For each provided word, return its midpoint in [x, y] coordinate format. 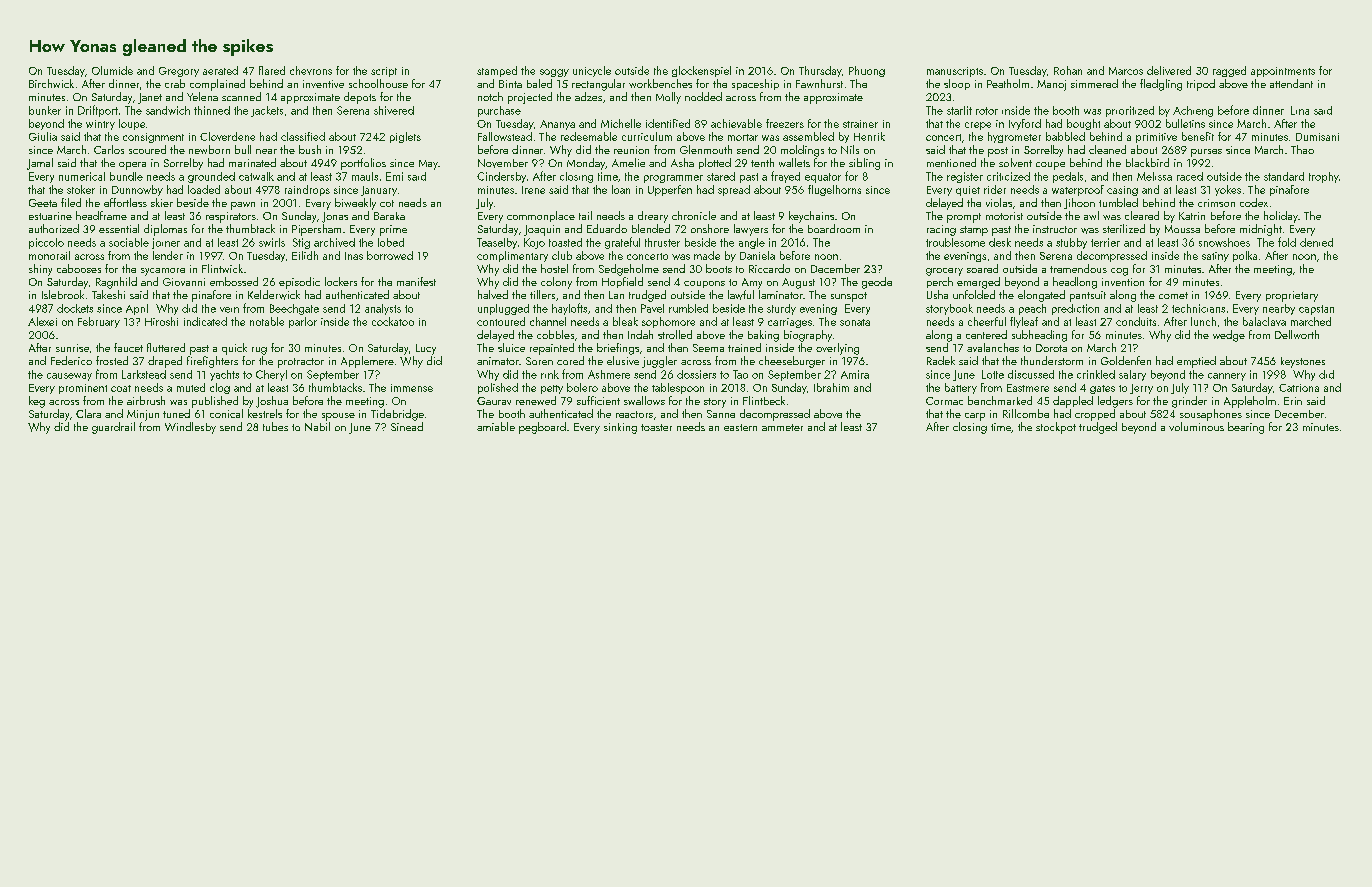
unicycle [592, 71]
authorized [54, 228]
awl [1091, 215]
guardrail [113, 428]
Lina [1300, 110]
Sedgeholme [629, 270]
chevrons [311, 70]
